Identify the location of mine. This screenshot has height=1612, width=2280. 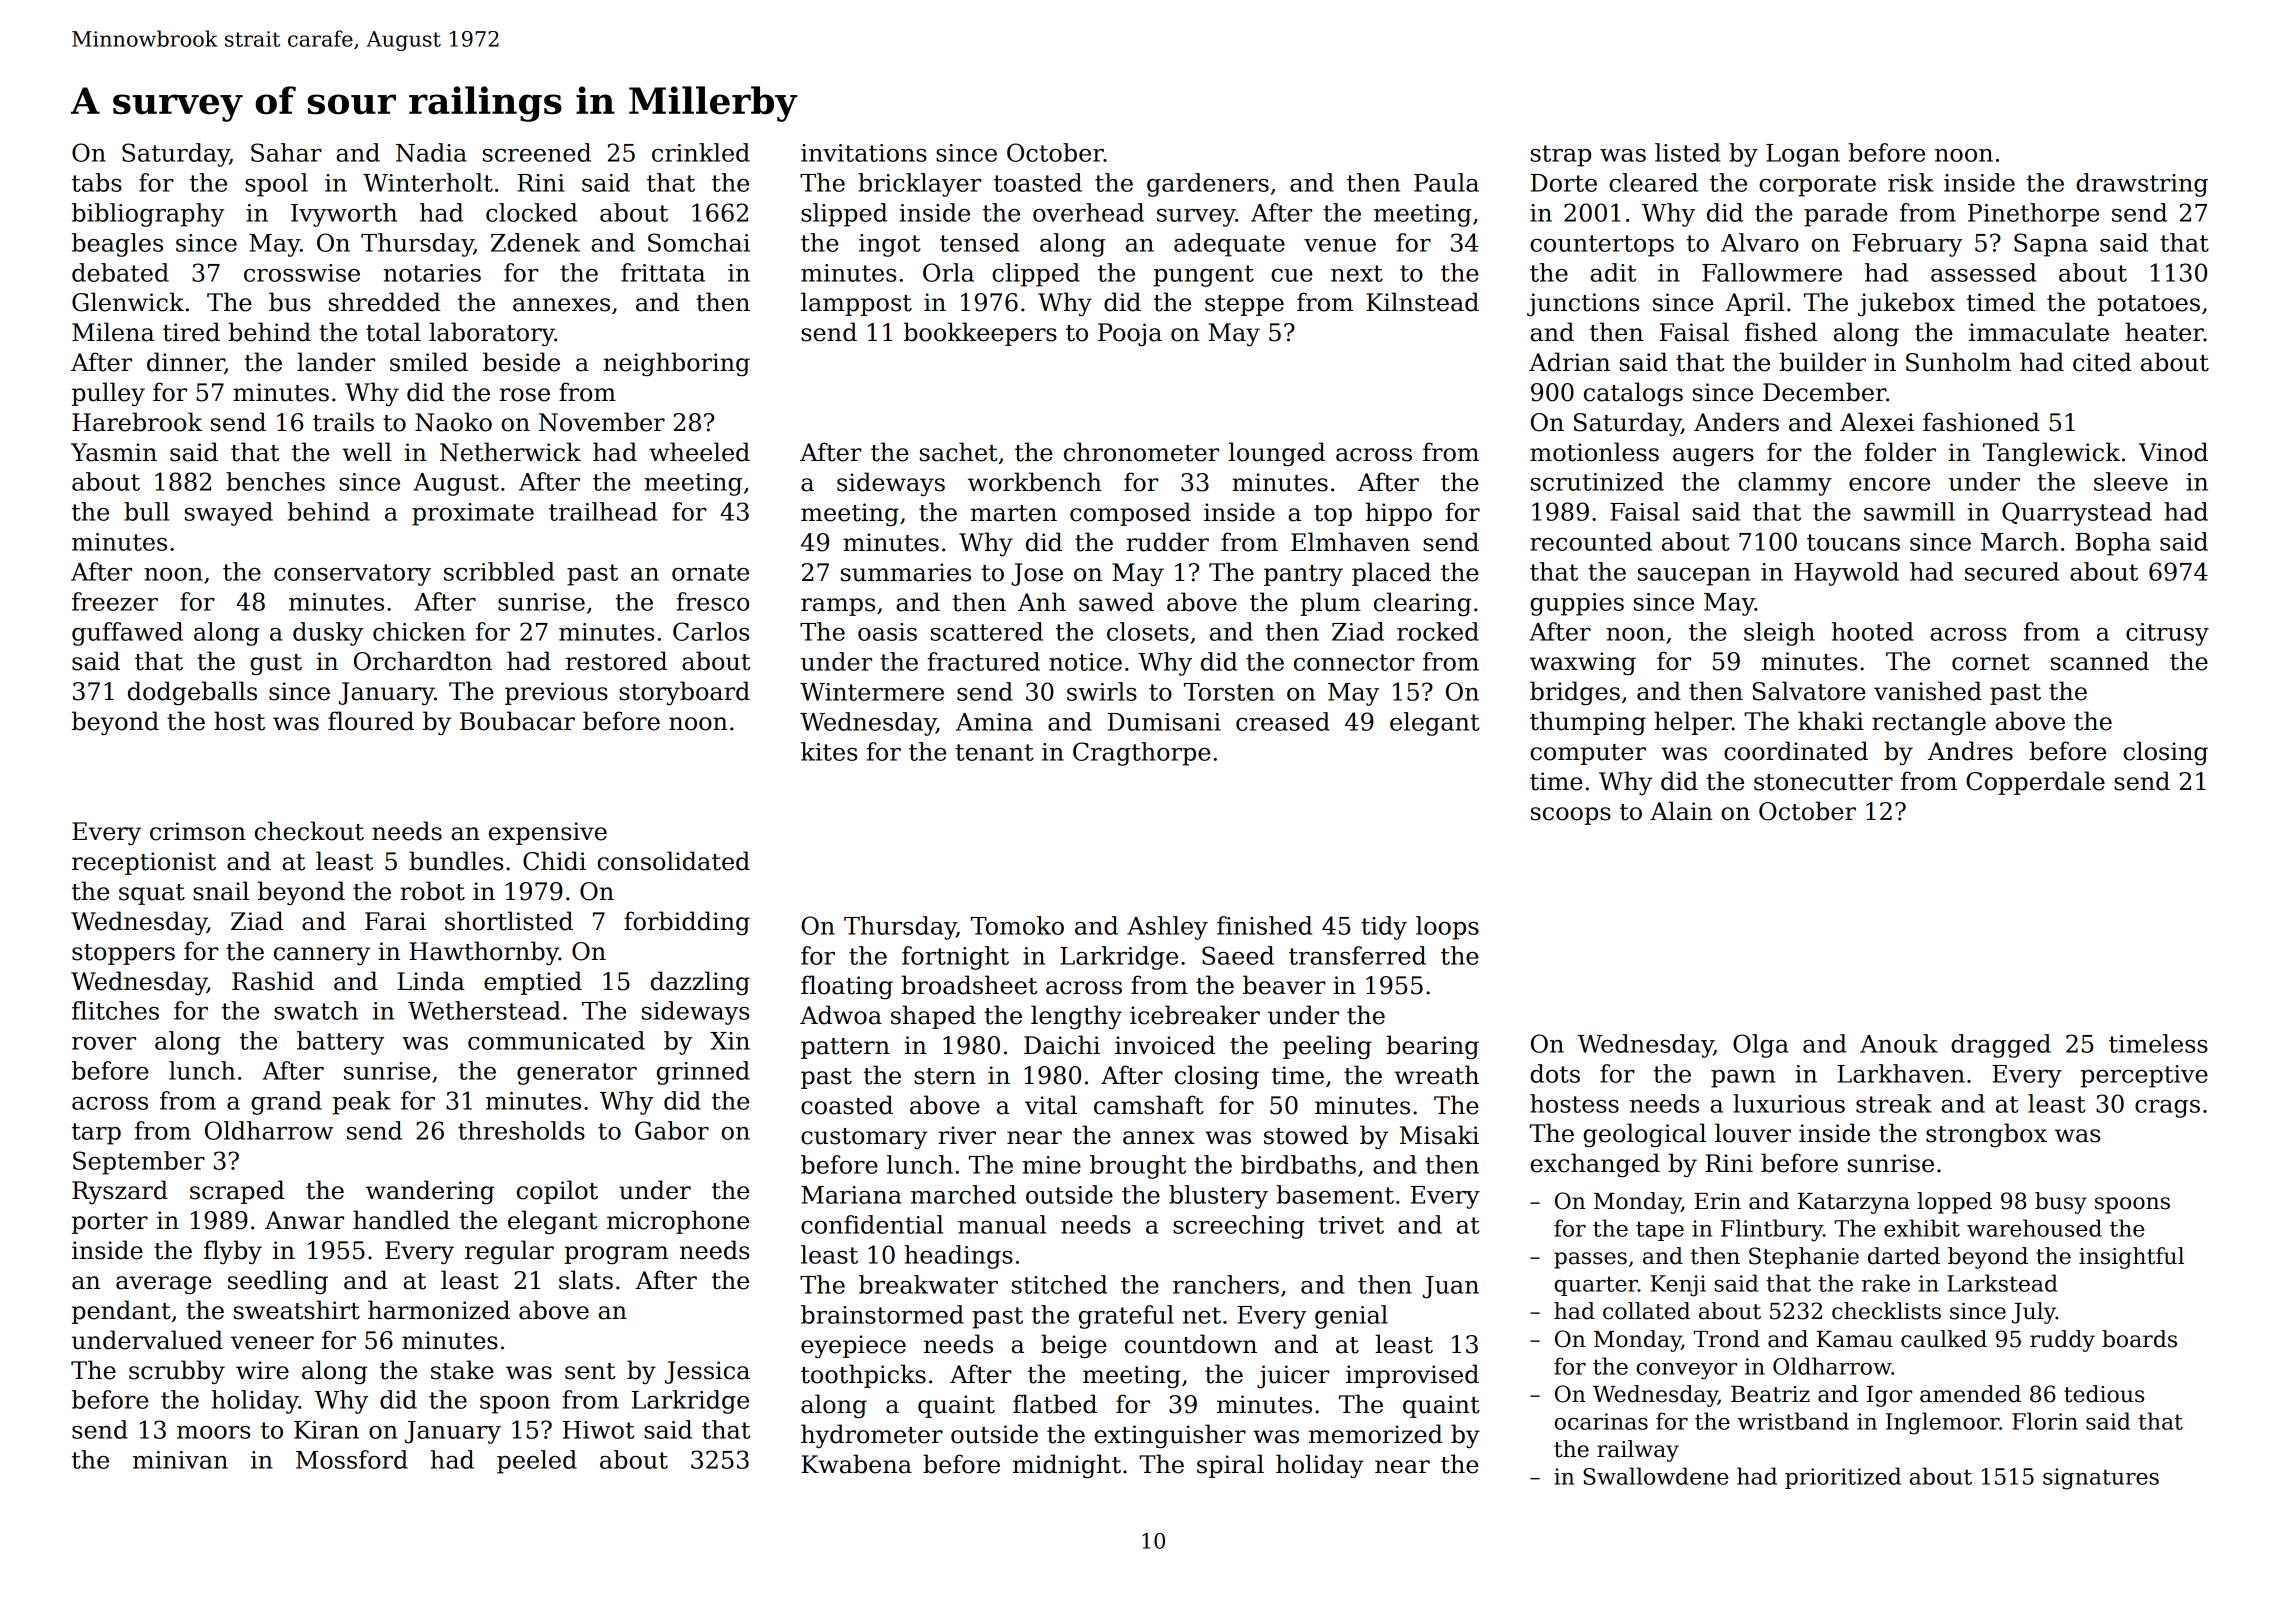
(1051, 1165).
